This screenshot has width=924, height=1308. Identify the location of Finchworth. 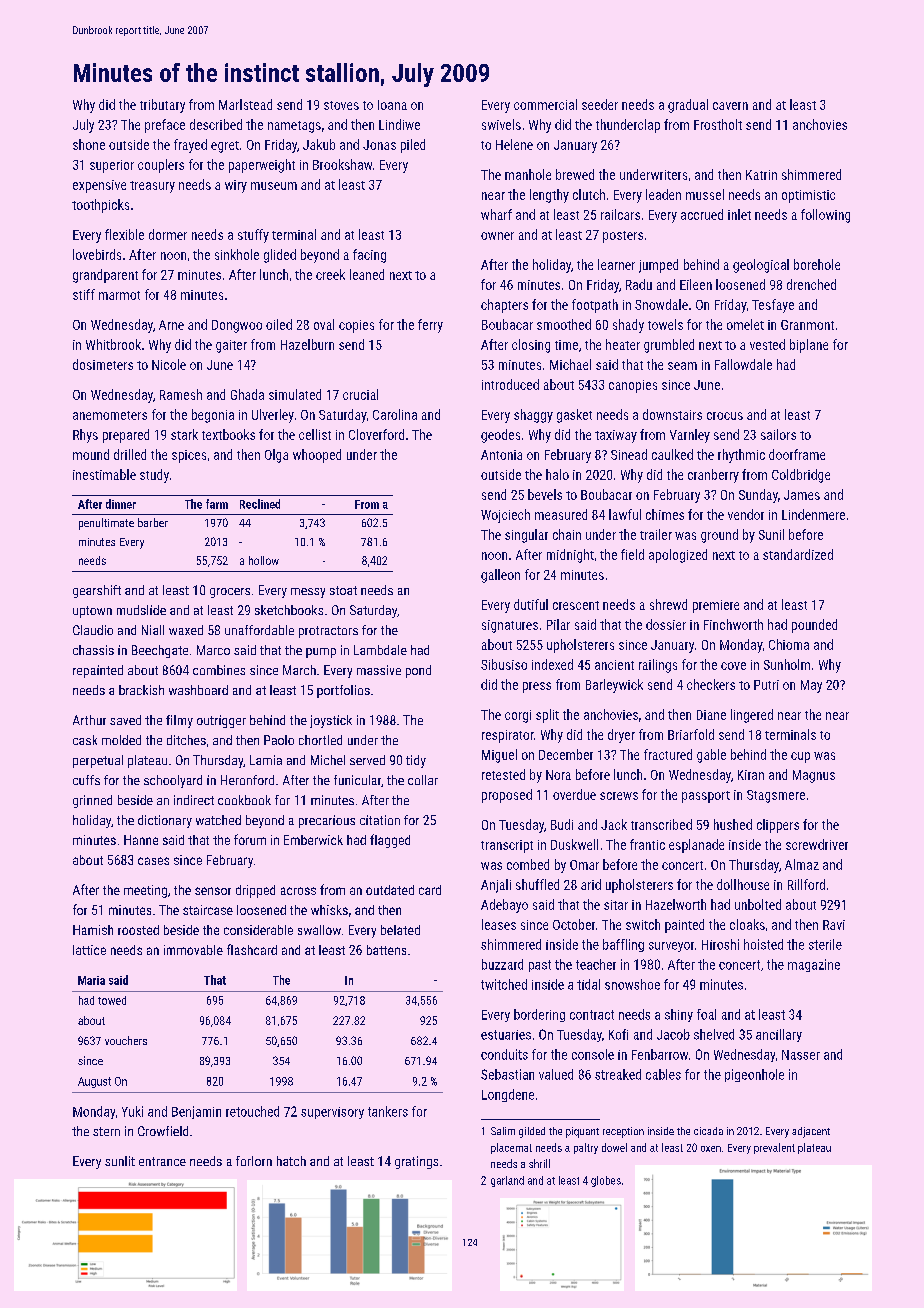
(733, 624).
